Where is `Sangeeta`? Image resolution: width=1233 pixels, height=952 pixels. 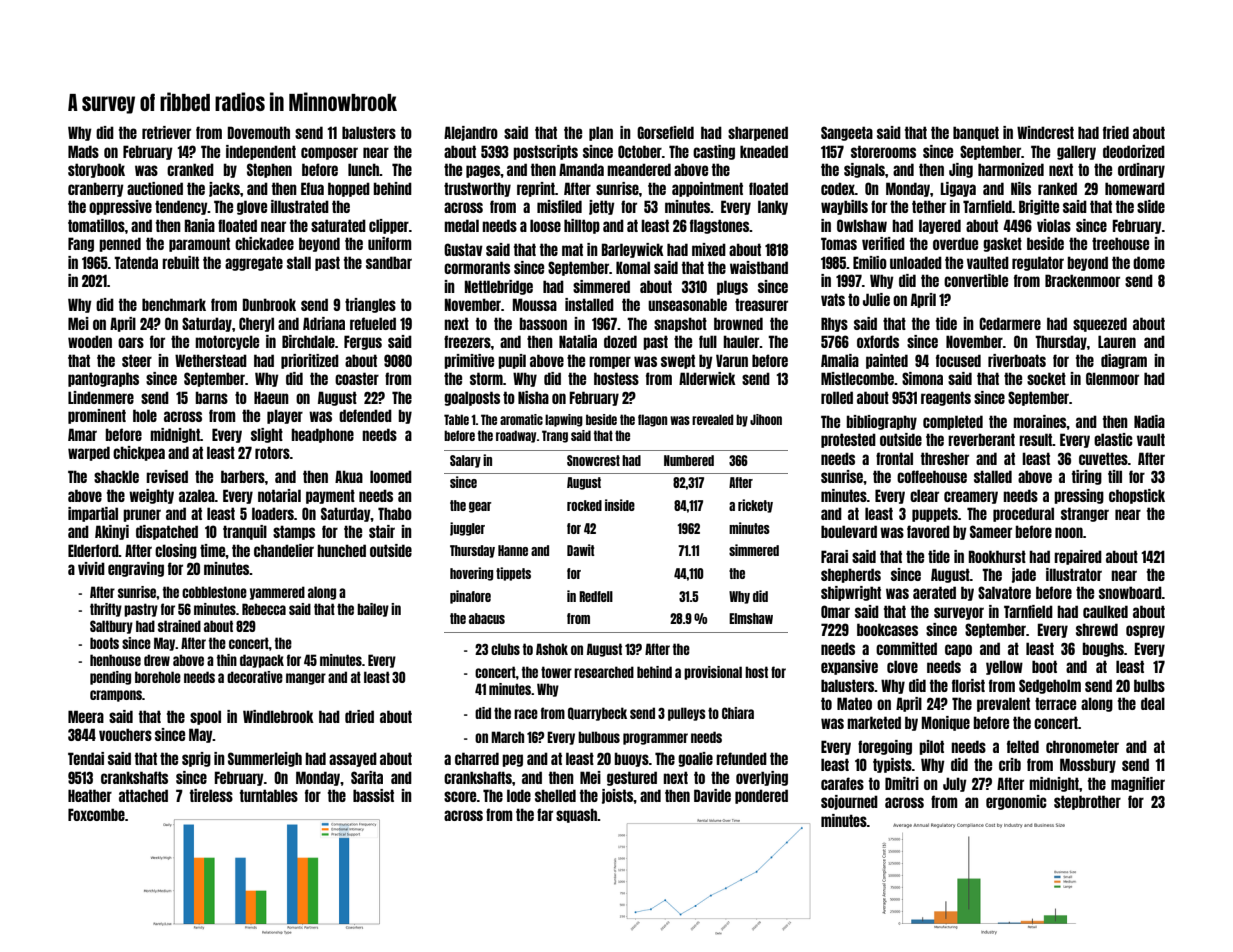
Sangeeta is located at coordinates (847, 133).
